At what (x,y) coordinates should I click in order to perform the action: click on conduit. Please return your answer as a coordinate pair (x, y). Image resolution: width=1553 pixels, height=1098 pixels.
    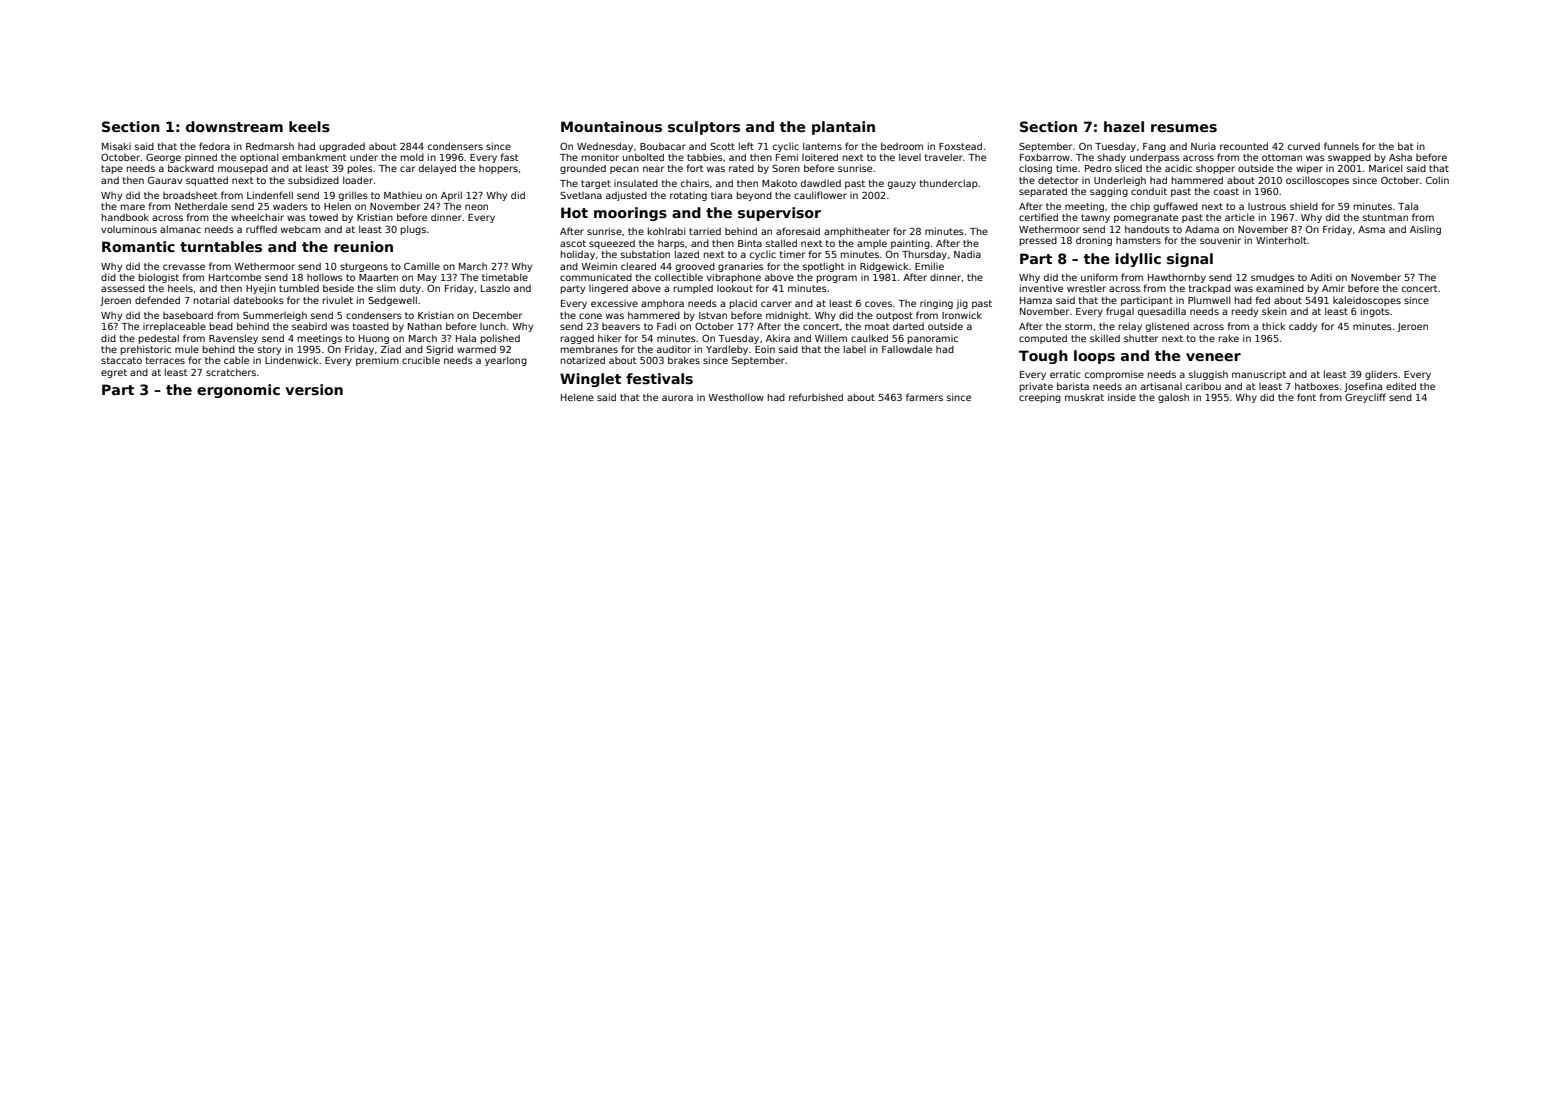
    Looking at the image, I should click on (1149, 191).
